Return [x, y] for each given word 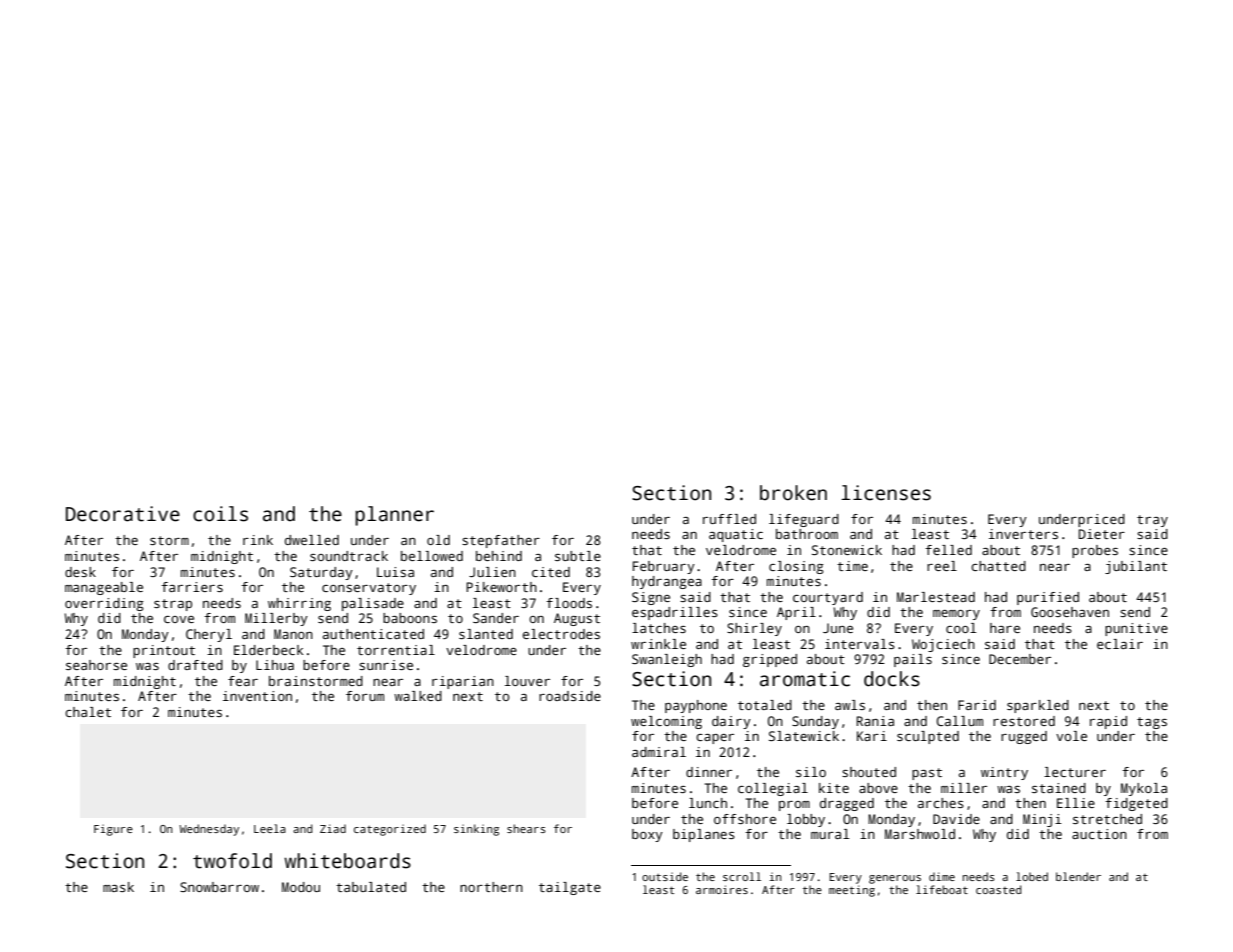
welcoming [666, 722]
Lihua [275, 665]
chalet [88, 712]
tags [1152, 723]
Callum [959, 721]
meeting [852, 891]
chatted [998, 566]
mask [118, 887]
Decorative [123, 514]
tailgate [570, 888]
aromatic [805, 679]
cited [551, 572]
